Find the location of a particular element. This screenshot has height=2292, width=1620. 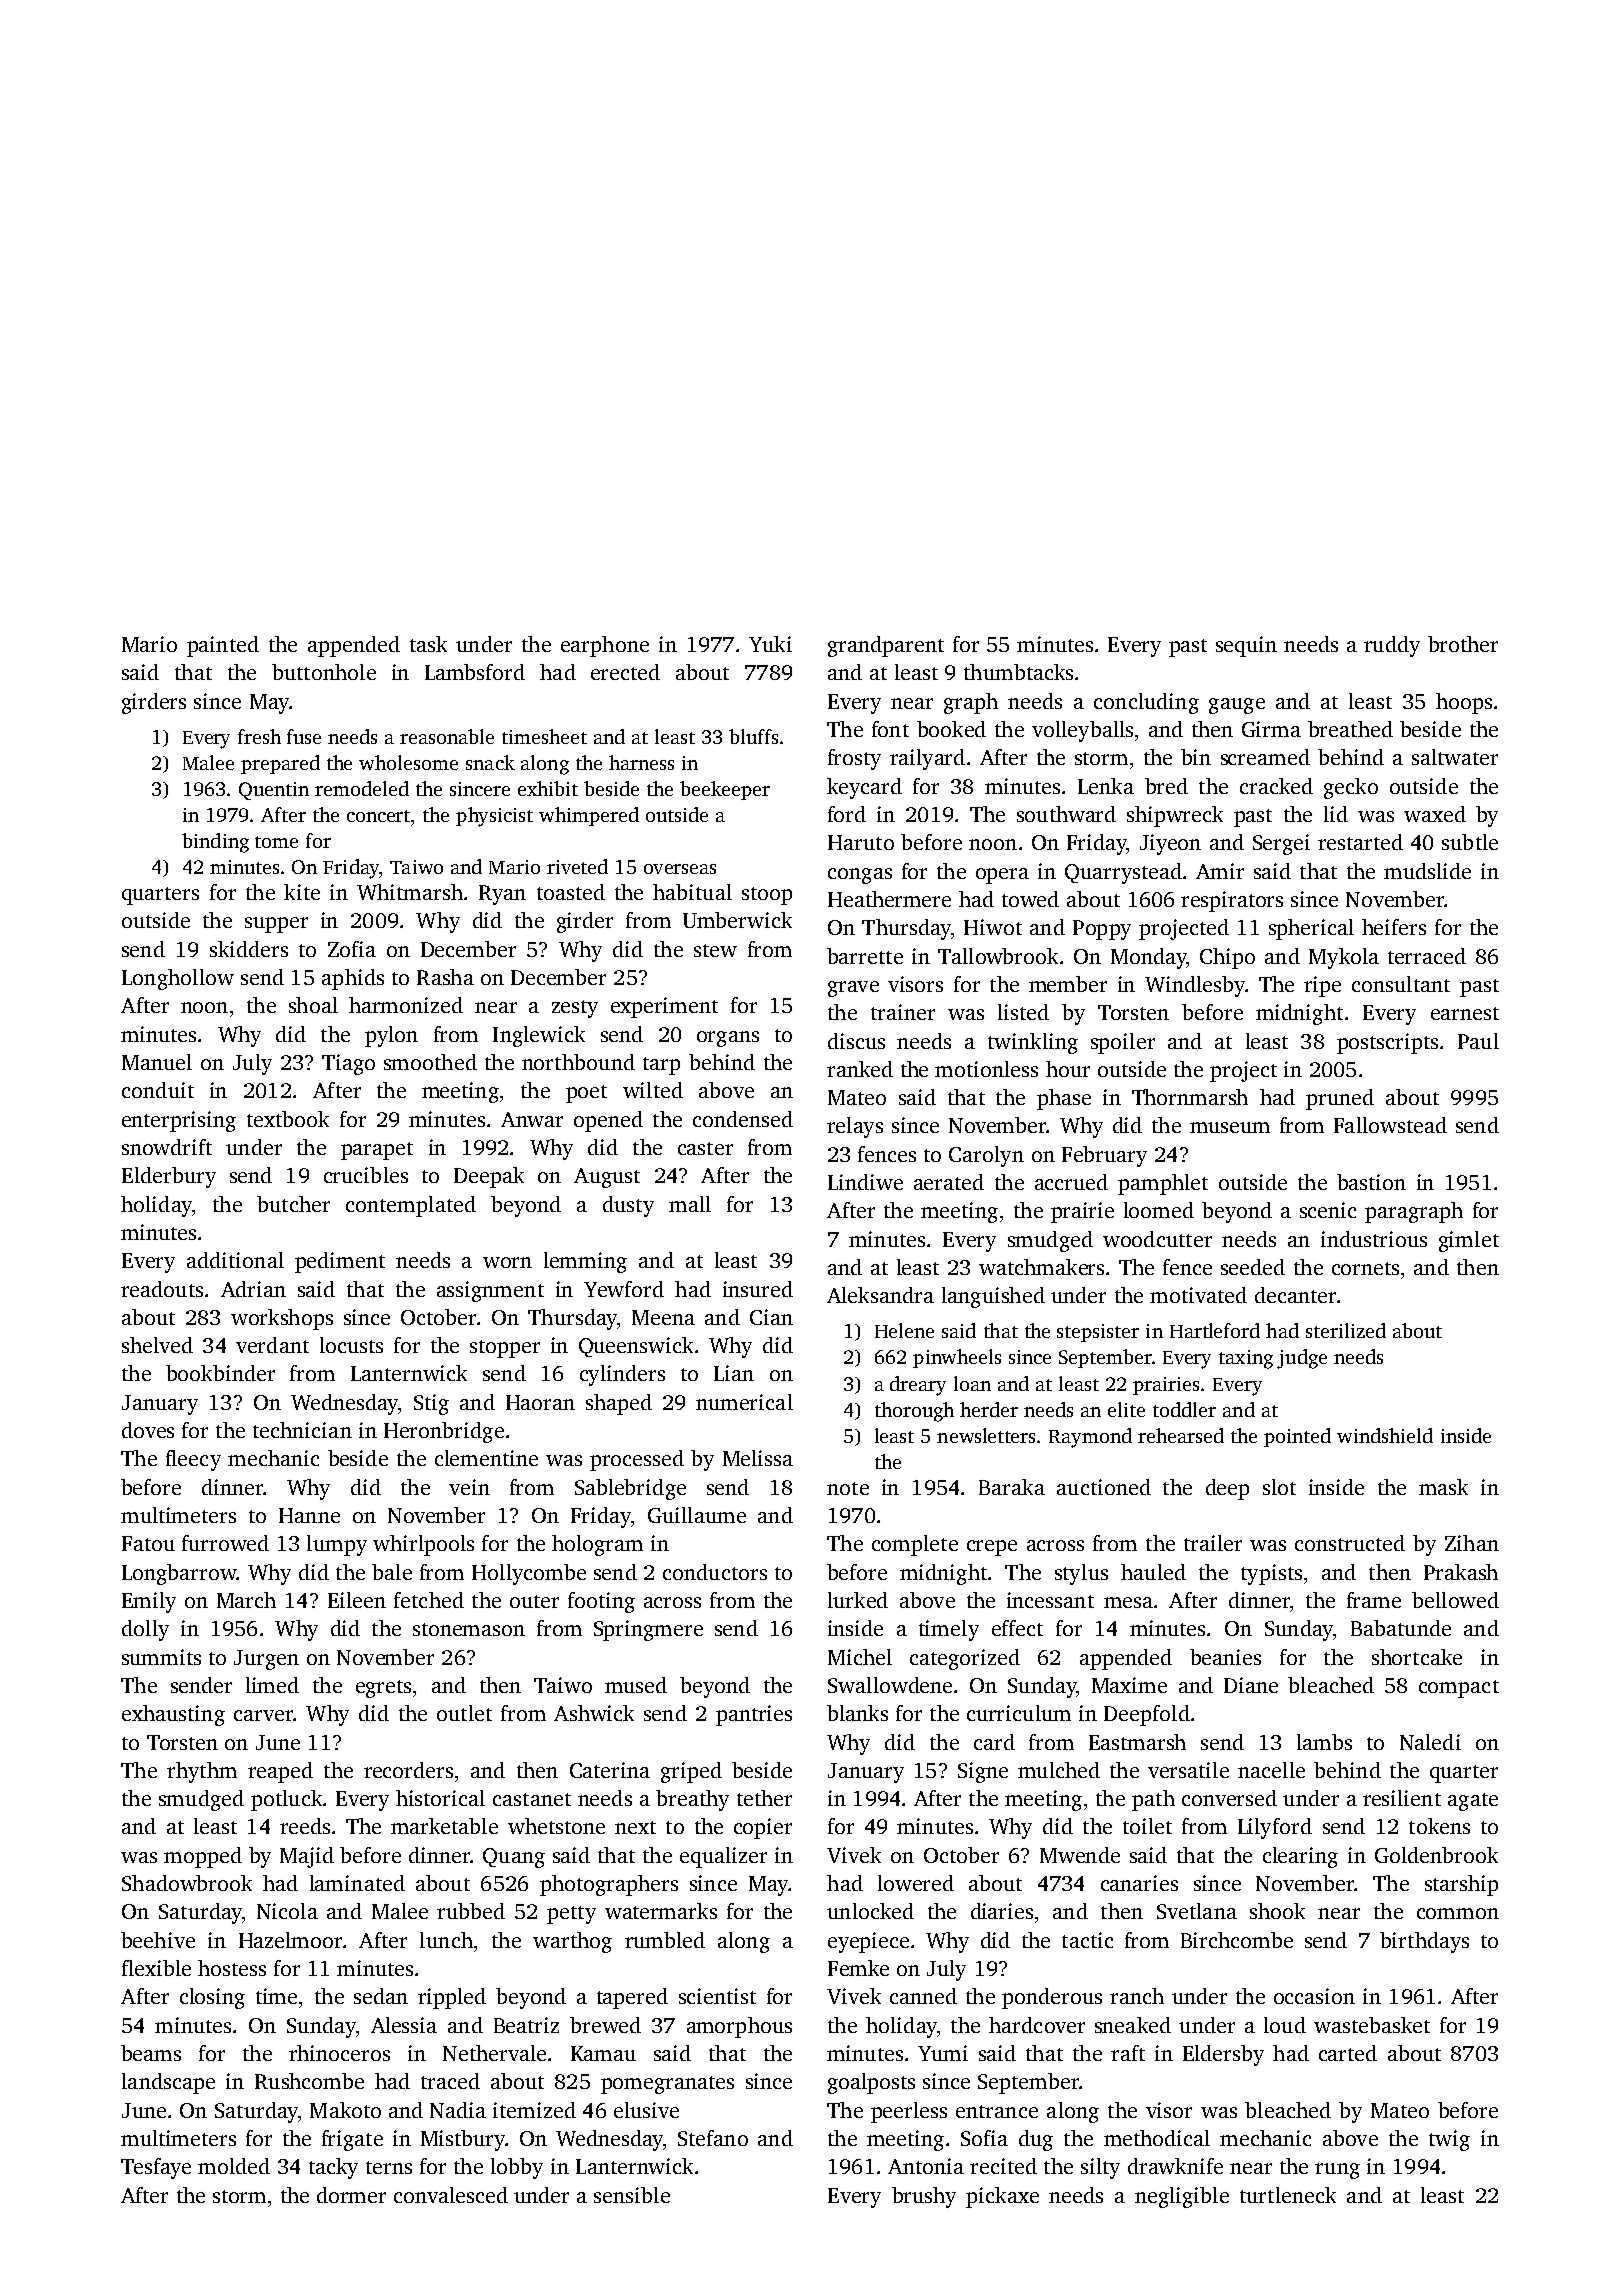

Nadia is located at coordinates (458, 2110).
